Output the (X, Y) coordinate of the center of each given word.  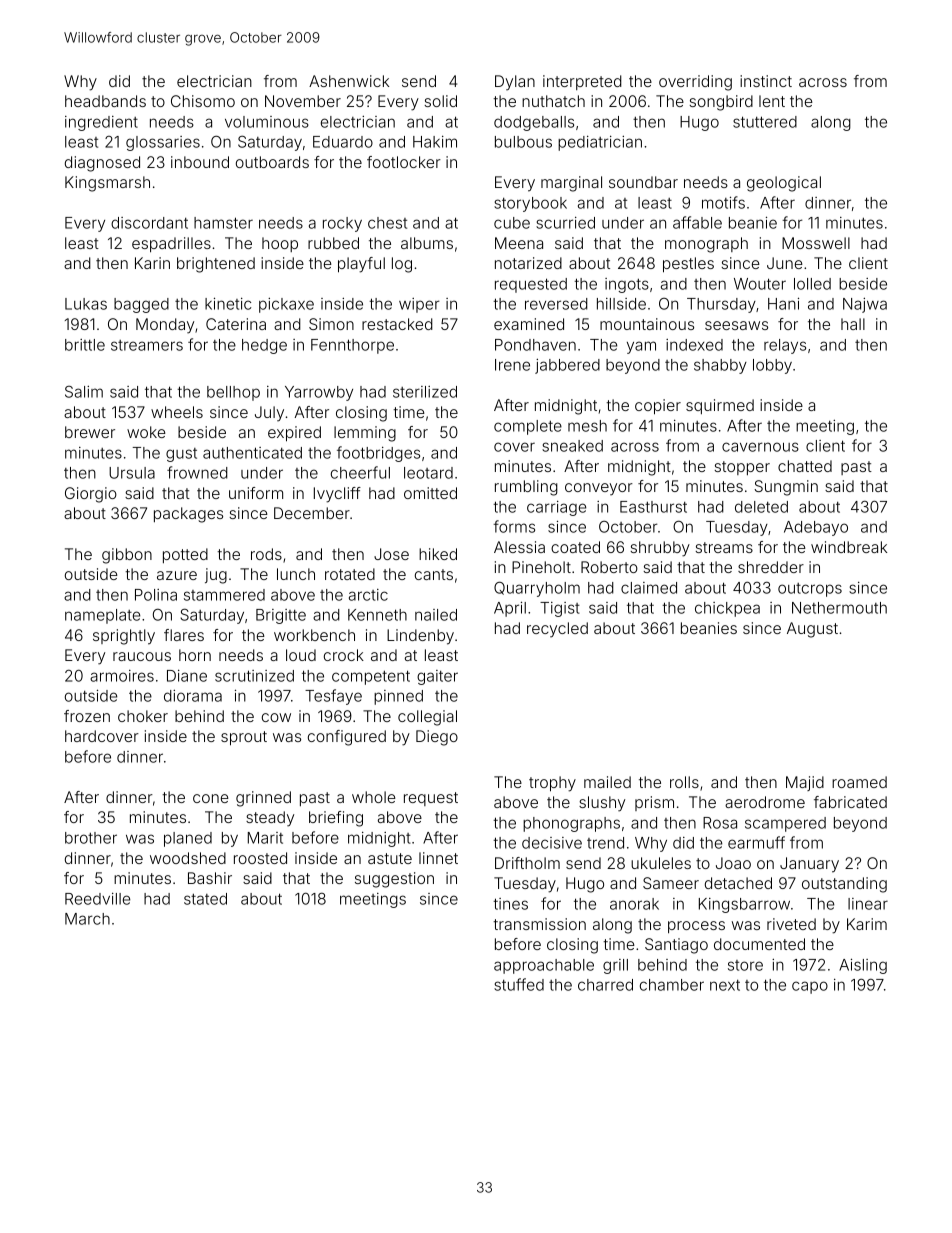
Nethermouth (839, 608)
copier (658, 407)
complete (528, 427)
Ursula (132, 473)
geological (784, 184)
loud (301, 655)
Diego (437, 738)
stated (205, 899)
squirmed (720, 406)
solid (440, 101)
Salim (84, 392)
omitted (430, 493)
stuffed (519, 984)
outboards (272, 162)
